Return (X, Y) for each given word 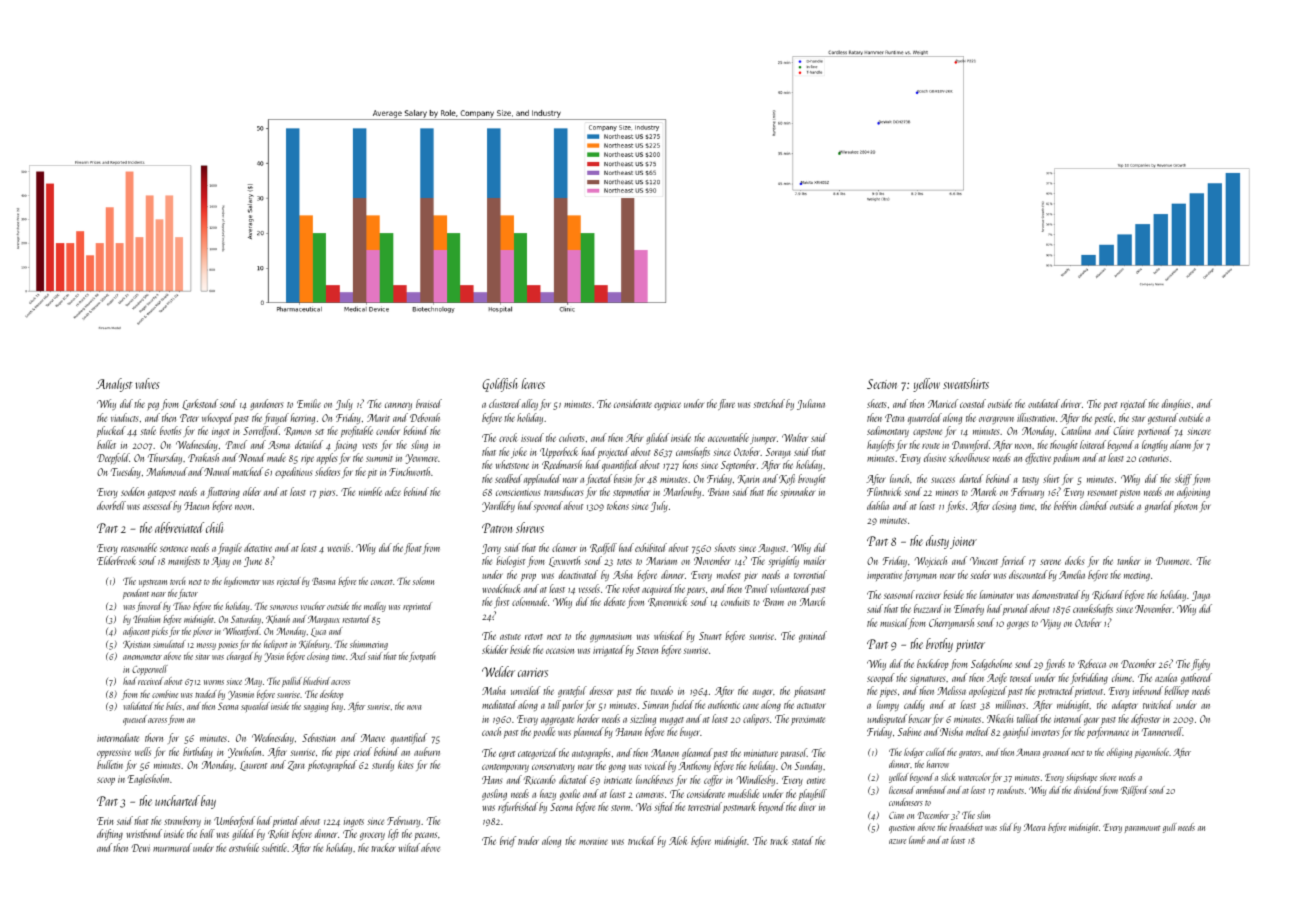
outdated (1044, 403)
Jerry (491, 549)
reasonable (139, 547)
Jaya (1201, 596)
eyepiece (667, 406)
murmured (172, 847)
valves (147, 383)
